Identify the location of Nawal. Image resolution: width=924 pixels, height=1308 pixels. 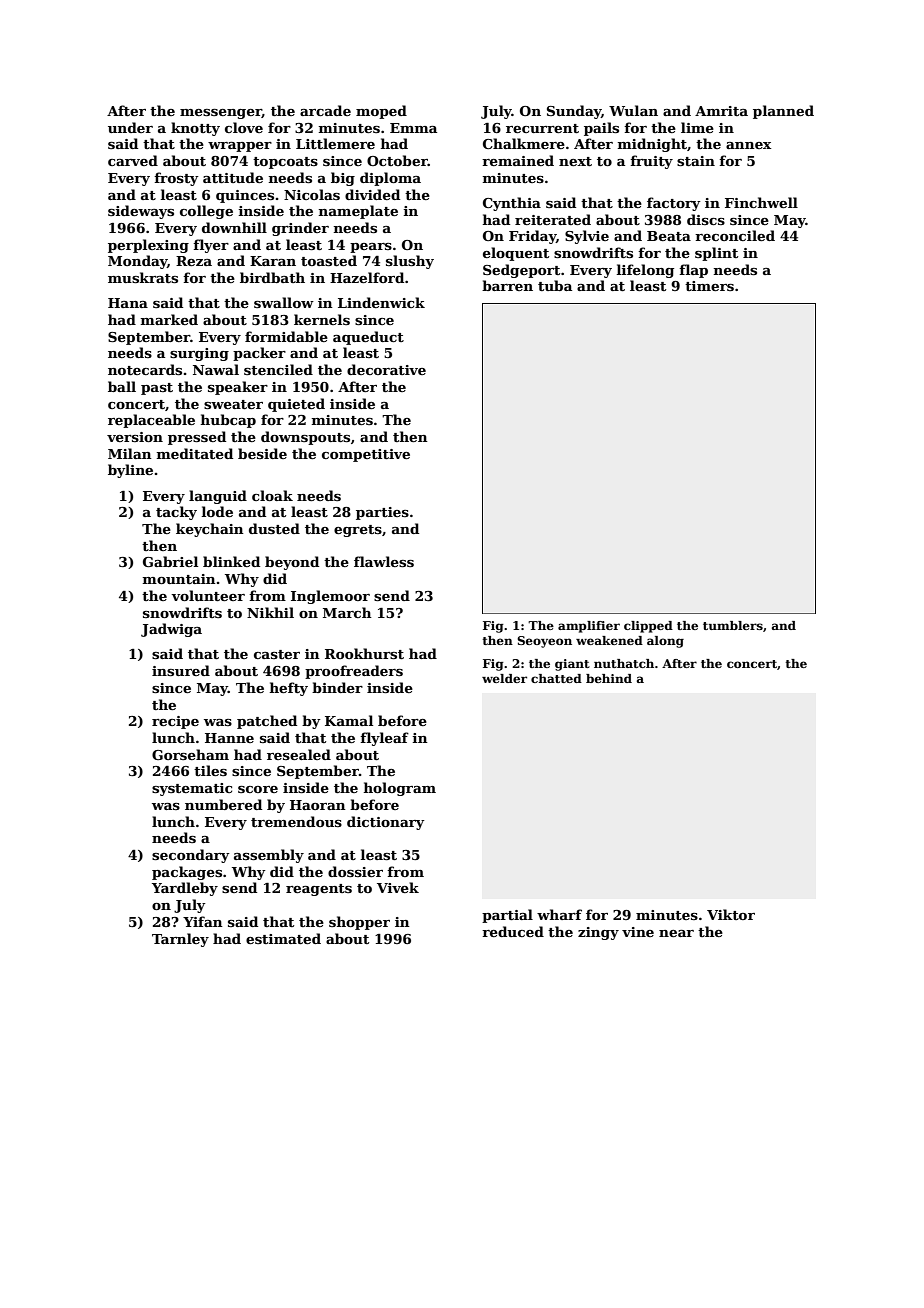
(216, 369).
